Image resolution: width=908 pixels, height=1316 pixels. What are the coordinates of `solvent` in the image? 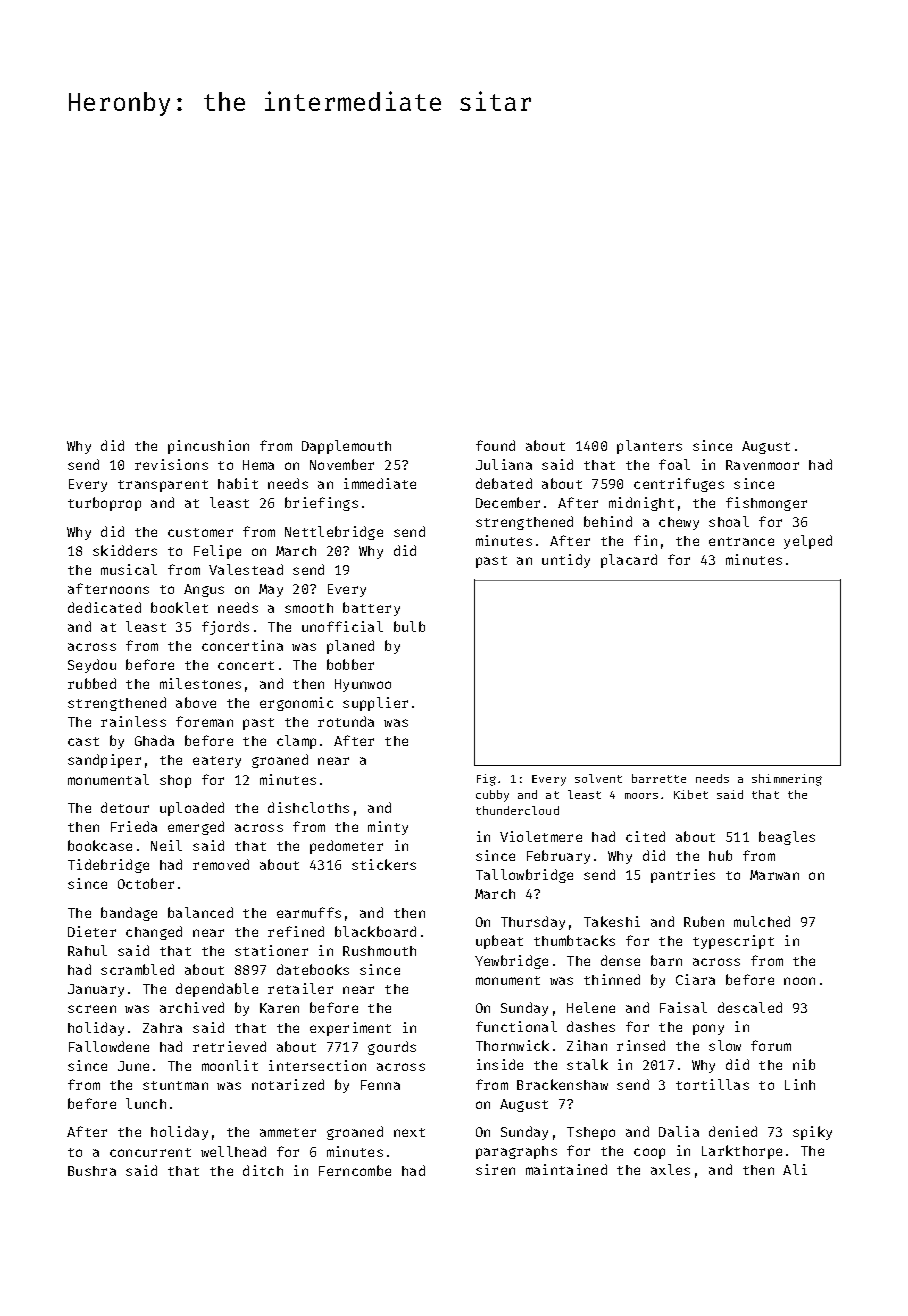 It's located at (598, 778).
